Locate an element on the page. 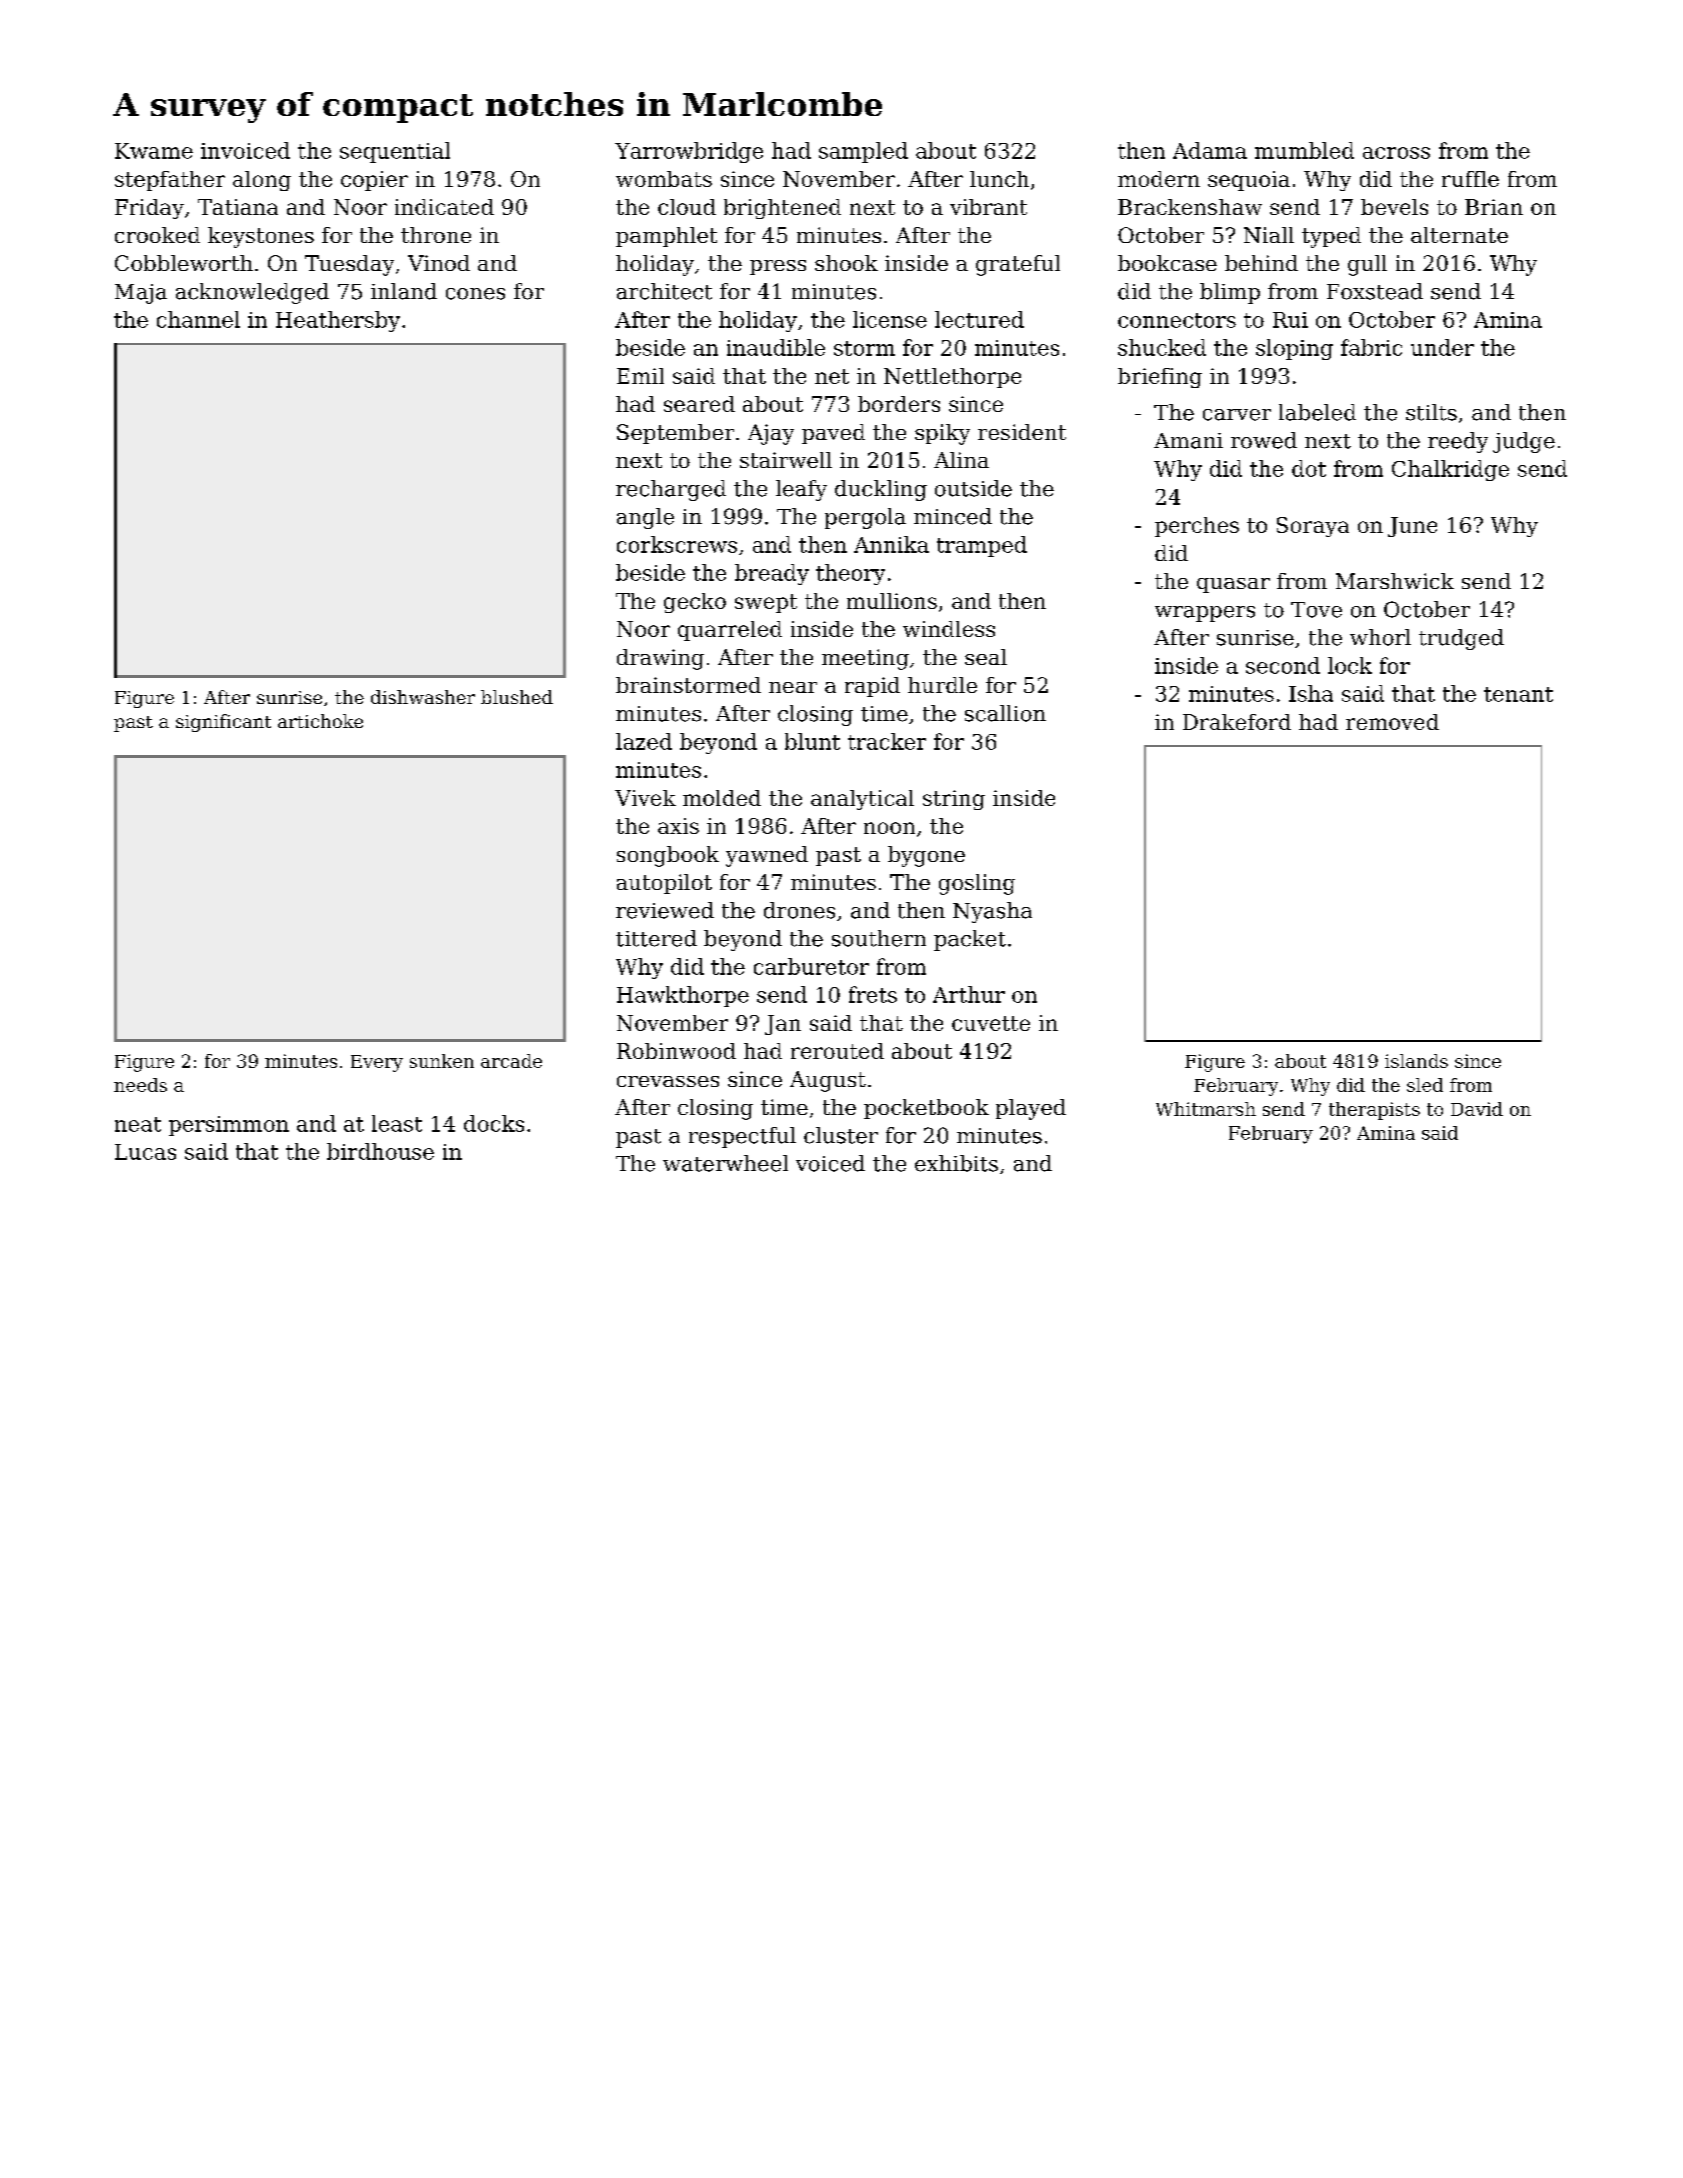 Image resolution: width=1683 pixels, height=2178 pixels. significant is located at coordinates (223, 723).
